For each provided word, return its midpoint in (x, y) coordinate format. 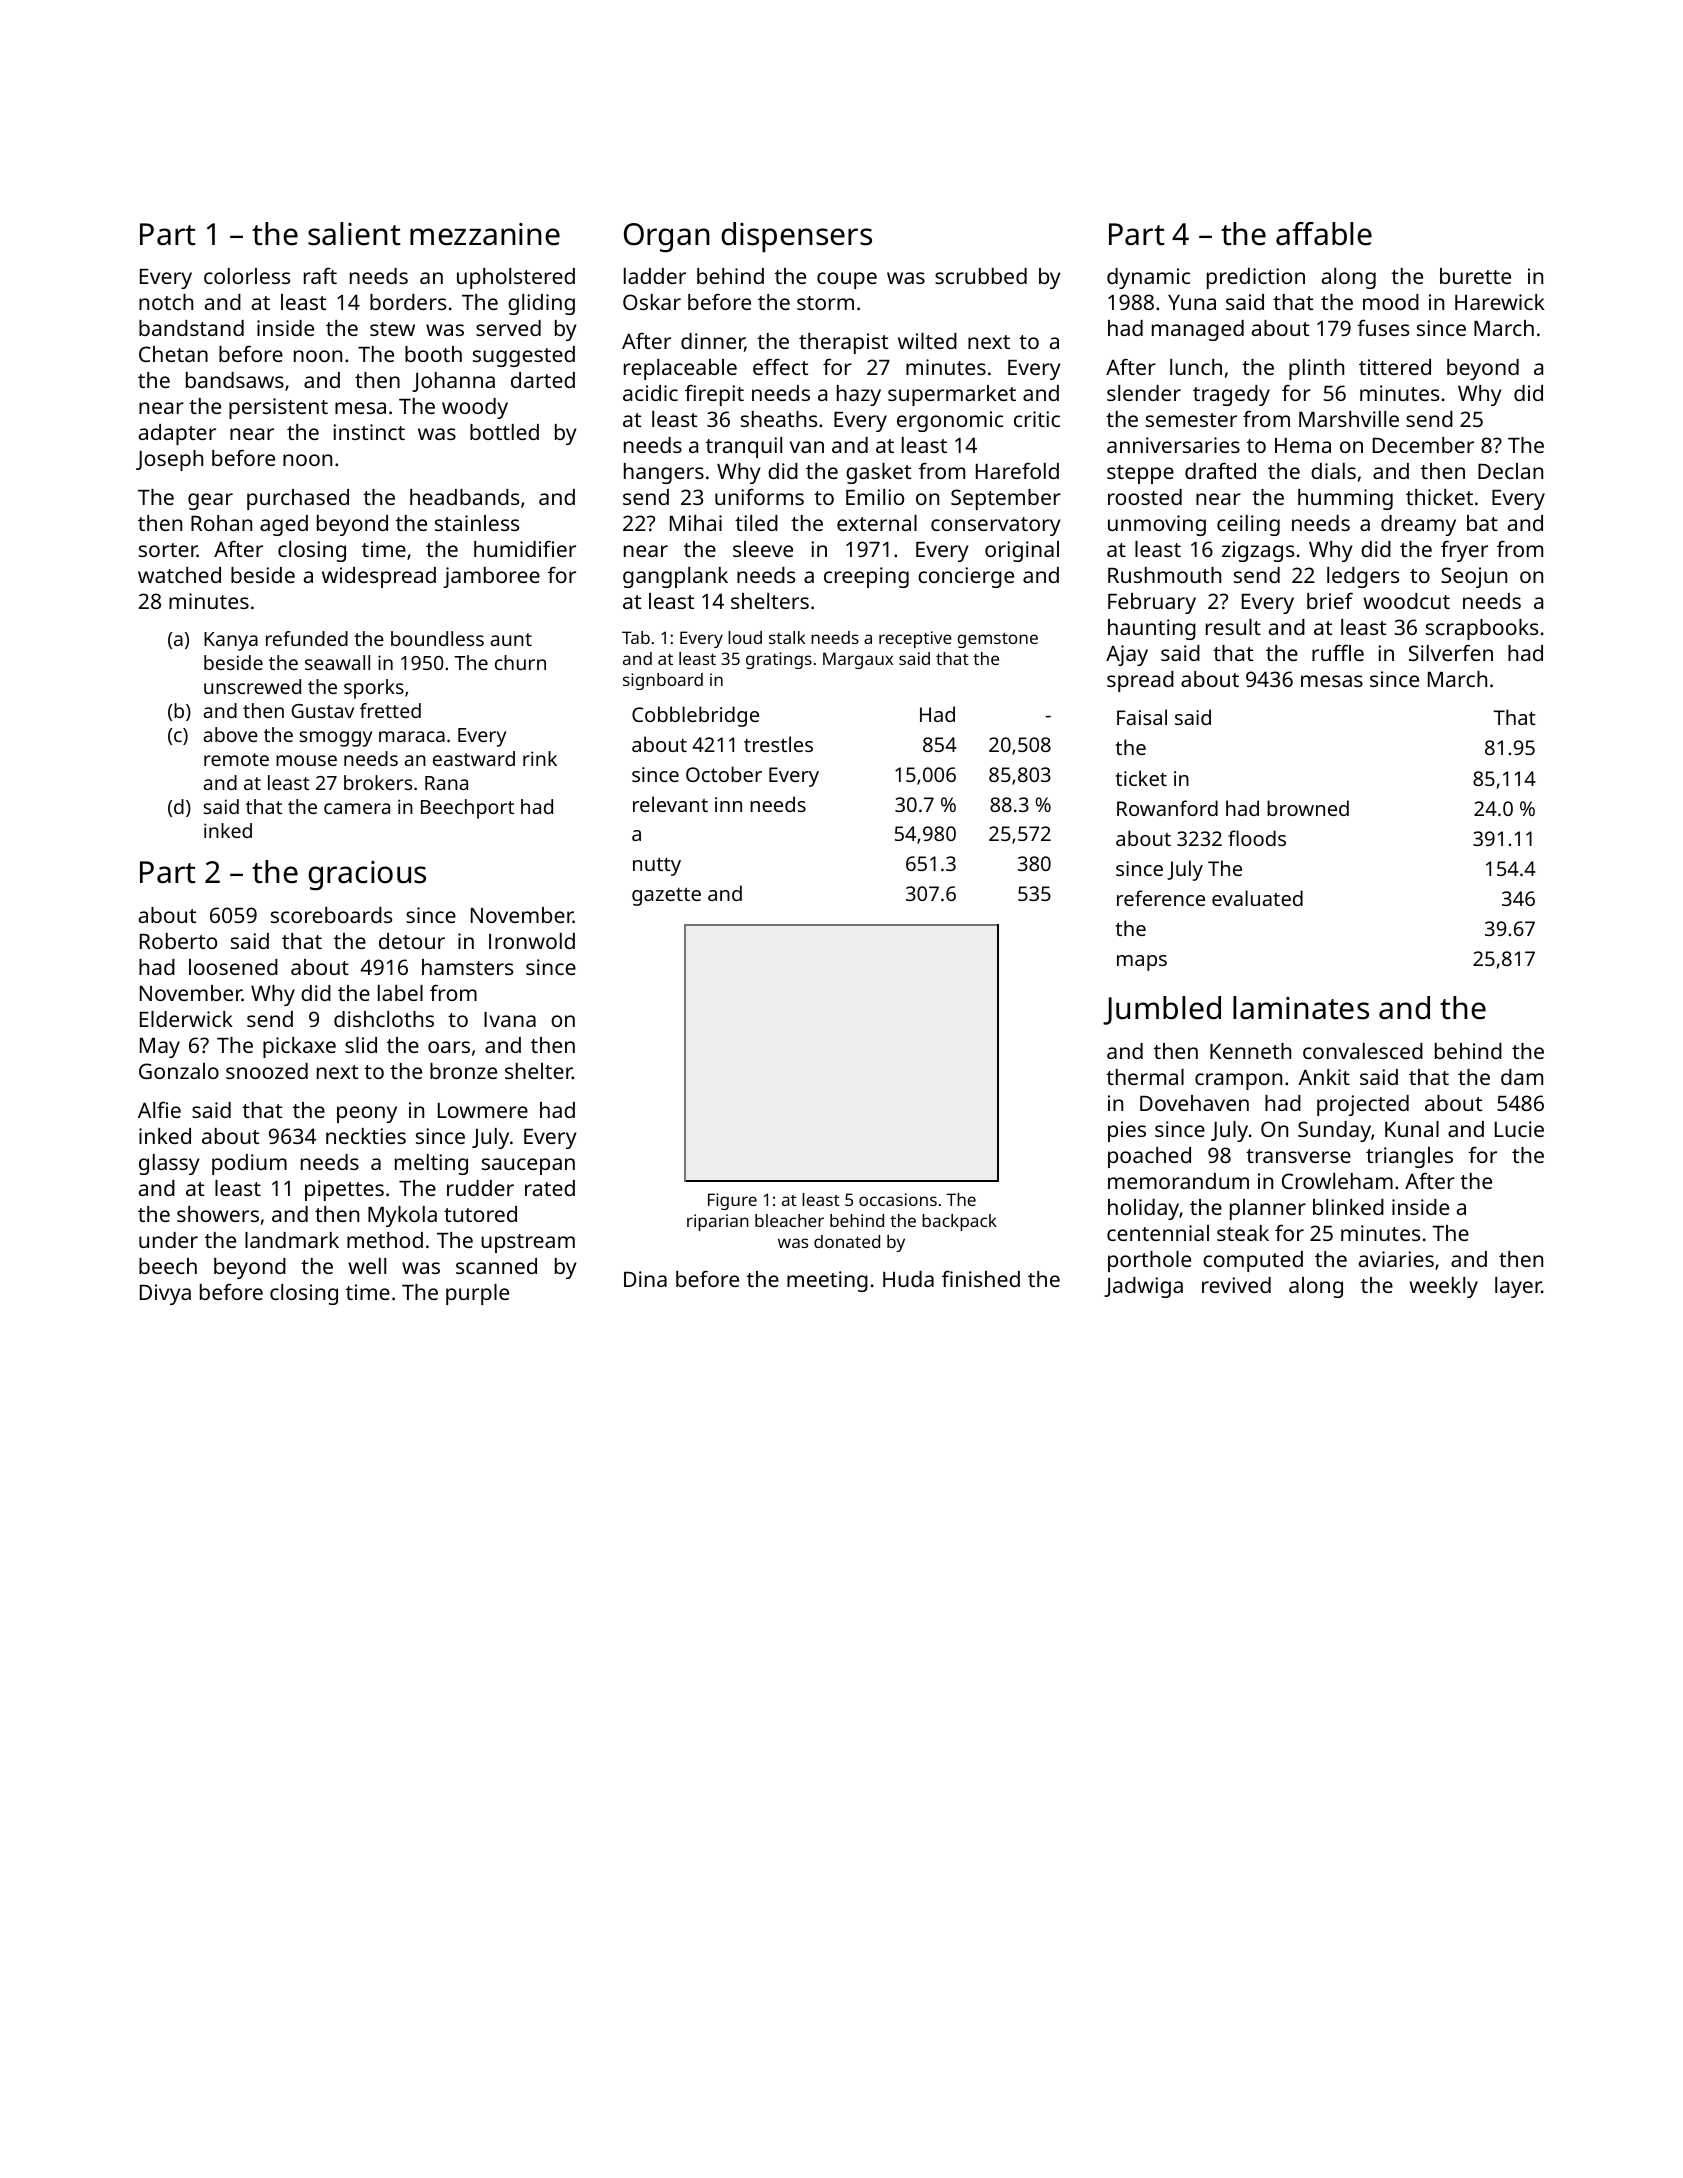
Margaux (858, 660)
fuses (1383, 327)
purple (477, 1294)
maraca (412, 736)
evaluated (1257, 898)
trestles (778, 744)
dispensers (796, 237)
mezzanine (485, 234)
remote (236, 759)
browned (1308, 808)
